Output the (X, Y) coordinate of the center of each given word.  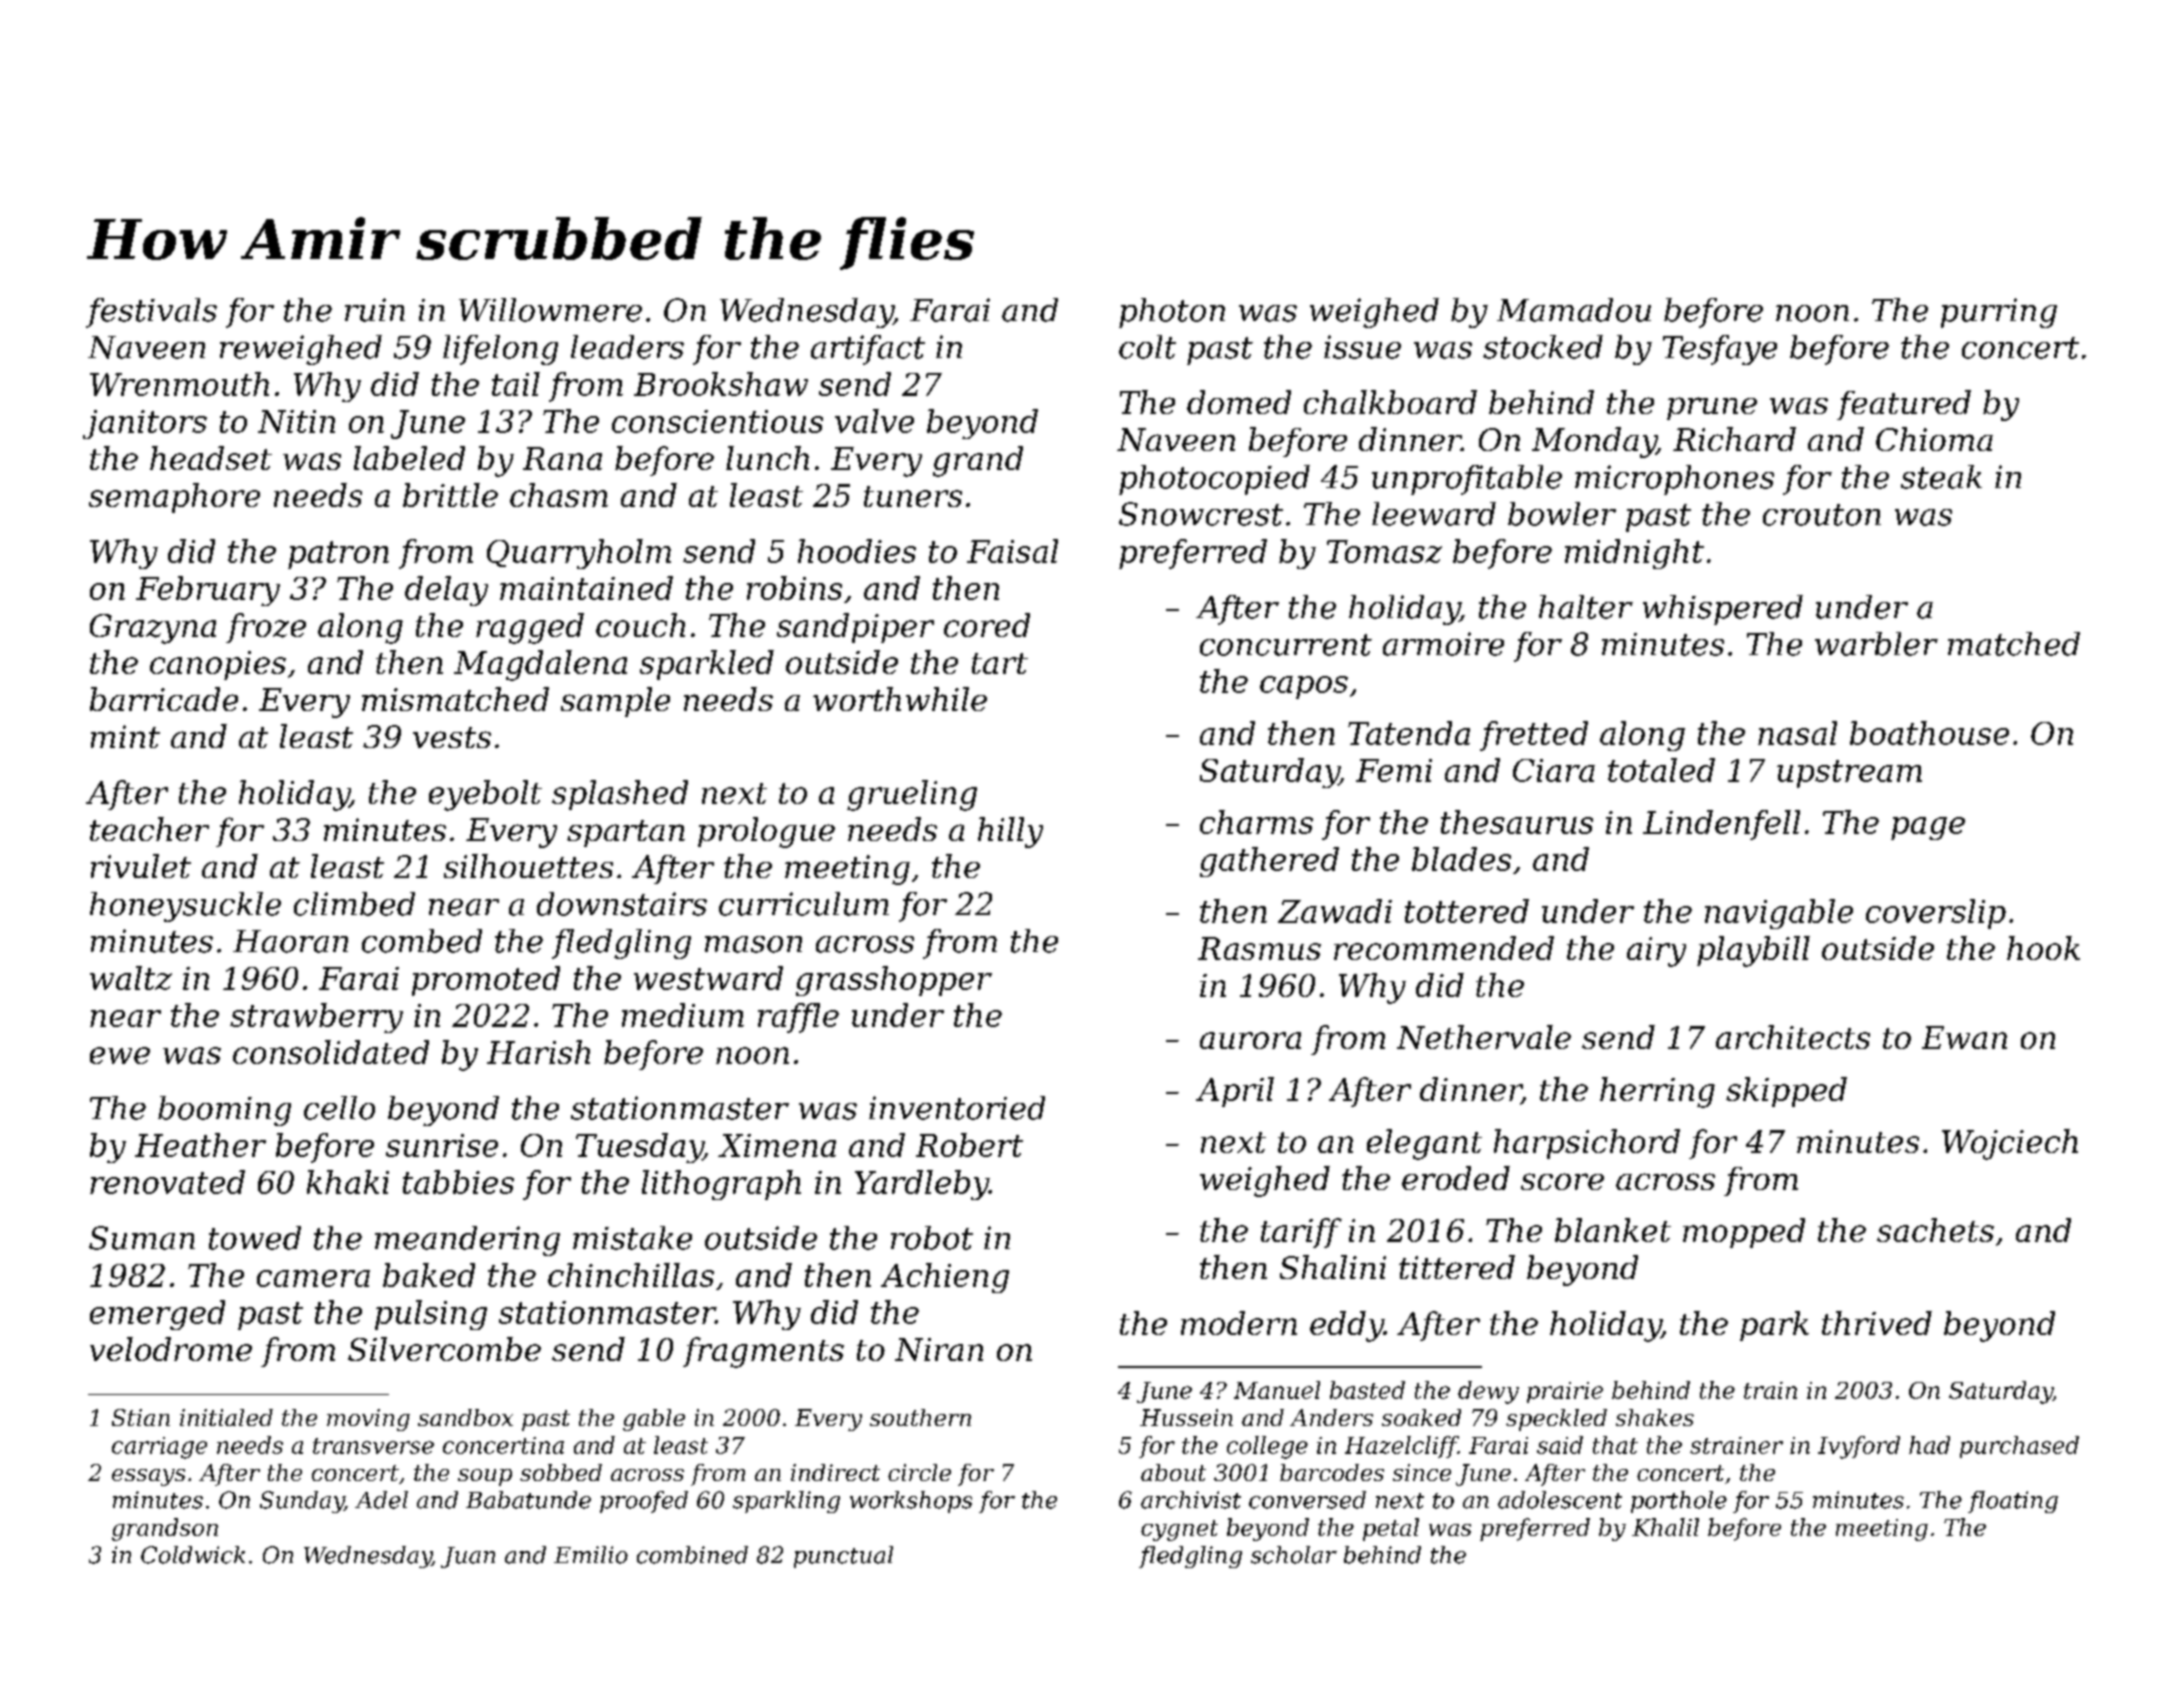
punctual (843, 1557)
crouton (1822, 515)
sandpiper (855, 628)
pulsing (431, 1315)
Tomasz (1384, 551)
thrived (1877, 1323)
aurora (1250, 1040)
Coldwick (193, 1555)
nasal (1797, 733)
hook (2043, 948)
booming (224, 1111)
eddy (1347, 1326)
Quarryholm (579, 554)
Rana (562, 458)
